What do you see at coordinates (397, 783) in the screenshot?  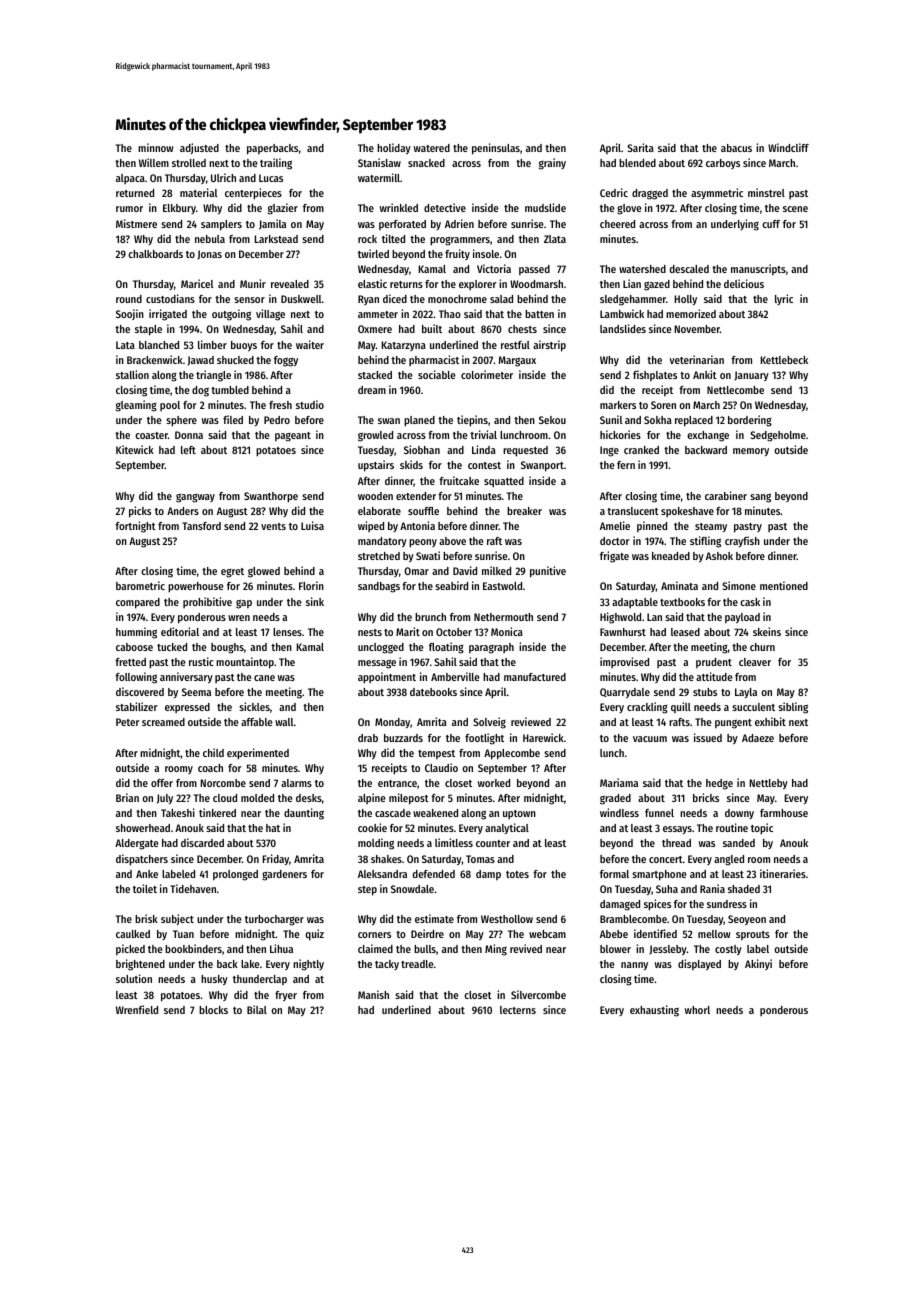 I see `entrance` at bounding box center [397, 783].
